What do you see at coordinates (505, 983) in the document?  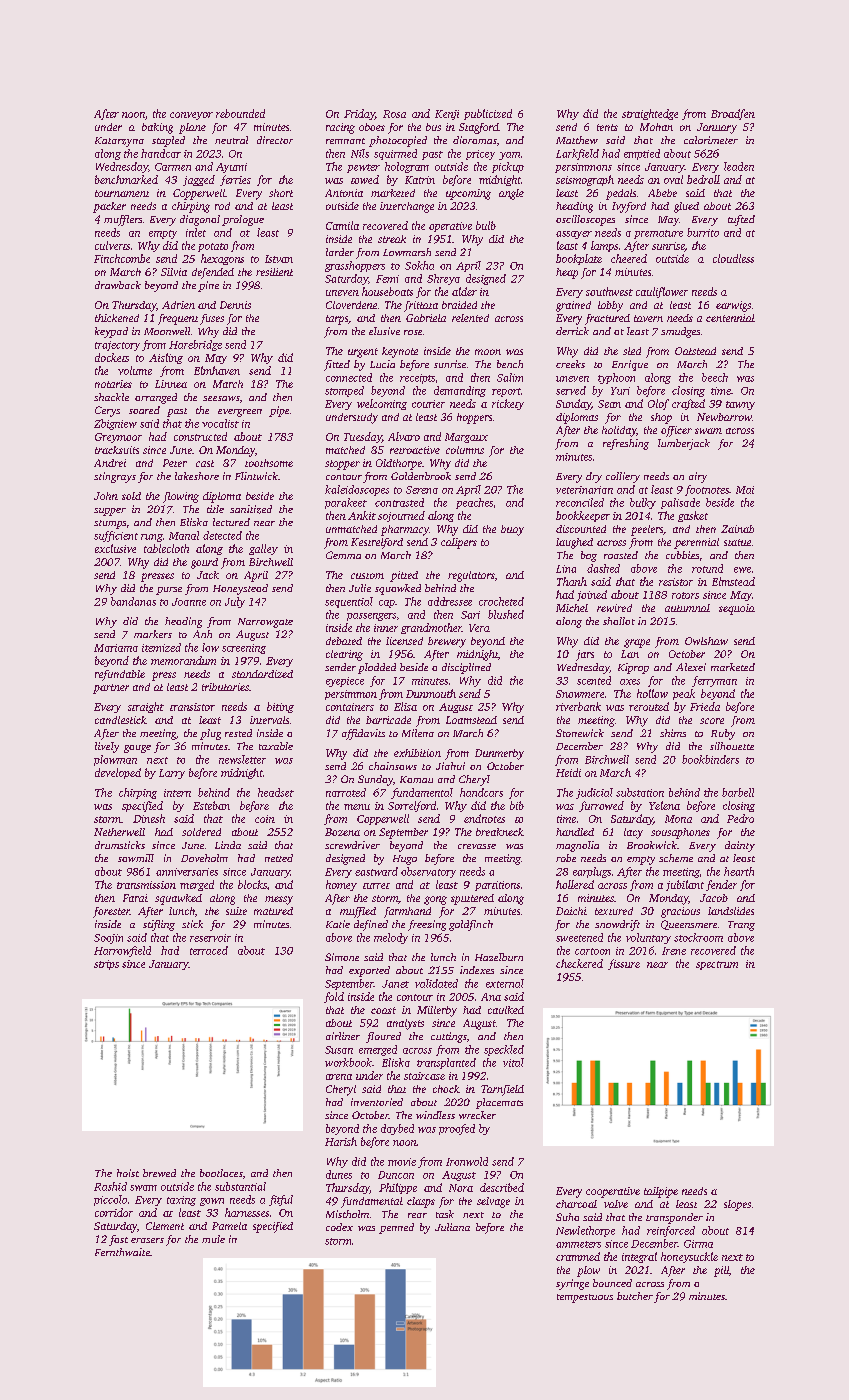 I see `external` at bounding box center [505, 983].
